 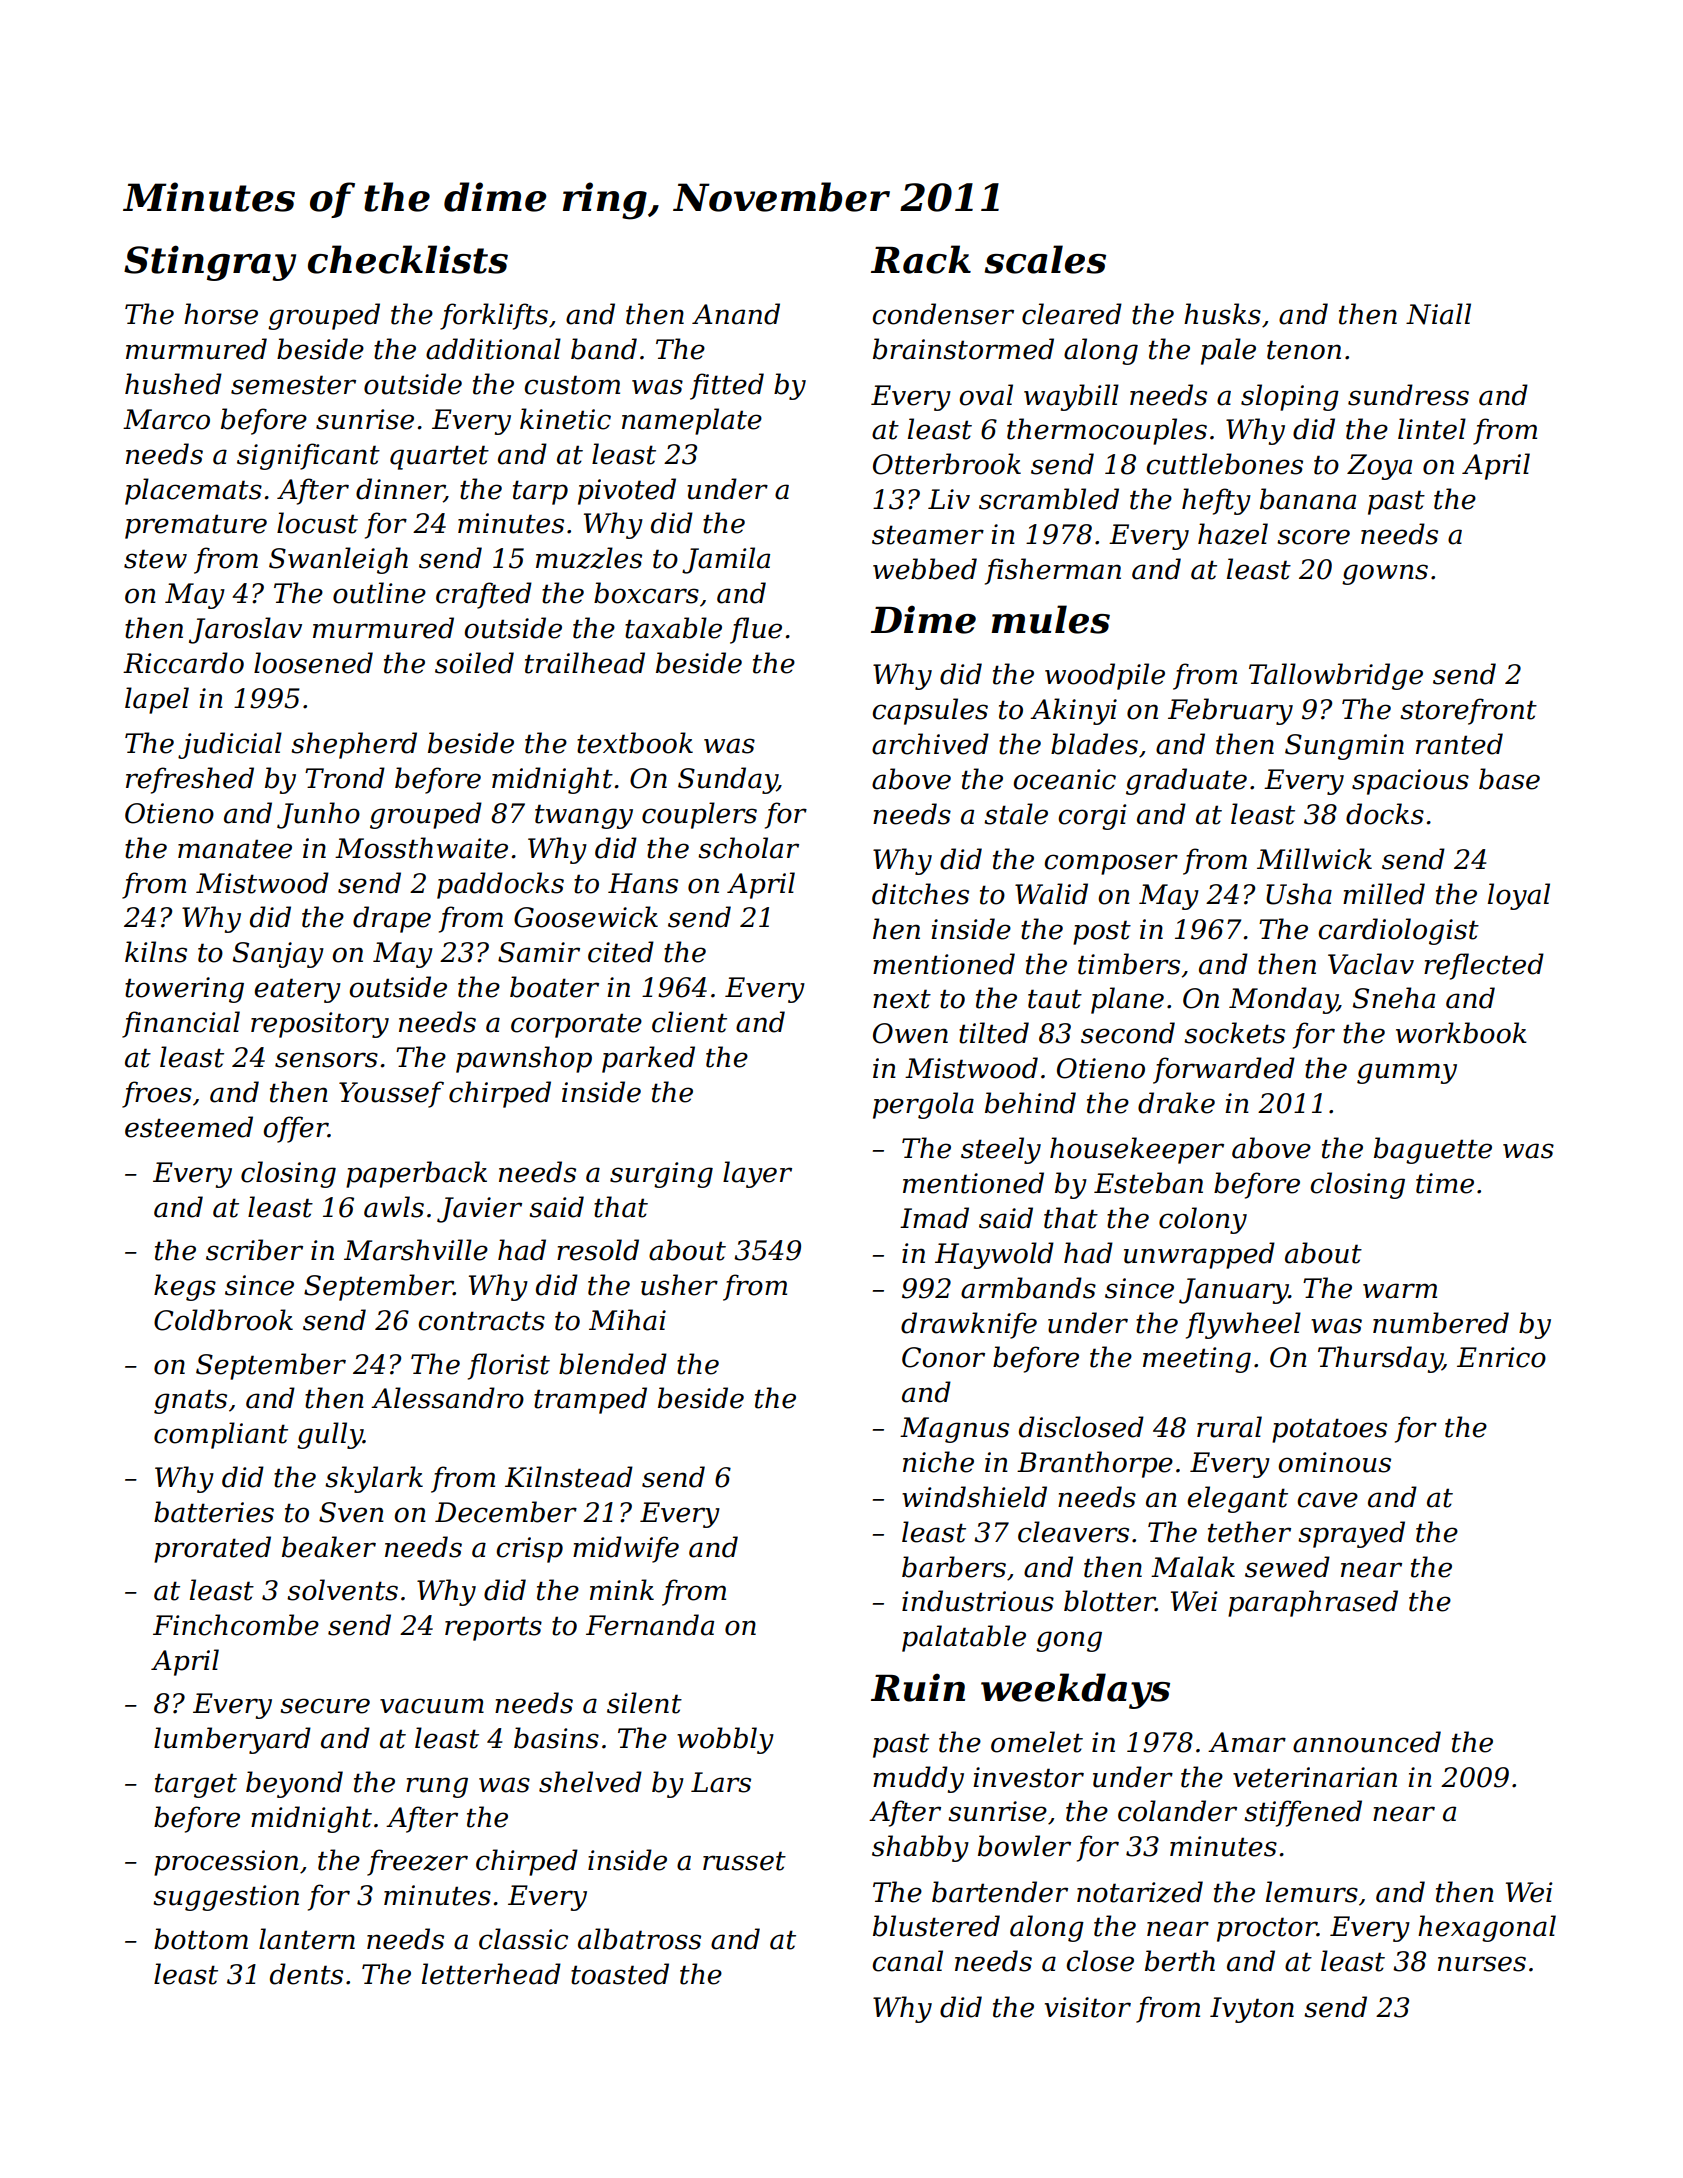 What do you see at coordinates (1501, 1357) in the screenshot?
I see `Enrico` at bounding box center [1501, 1357].
